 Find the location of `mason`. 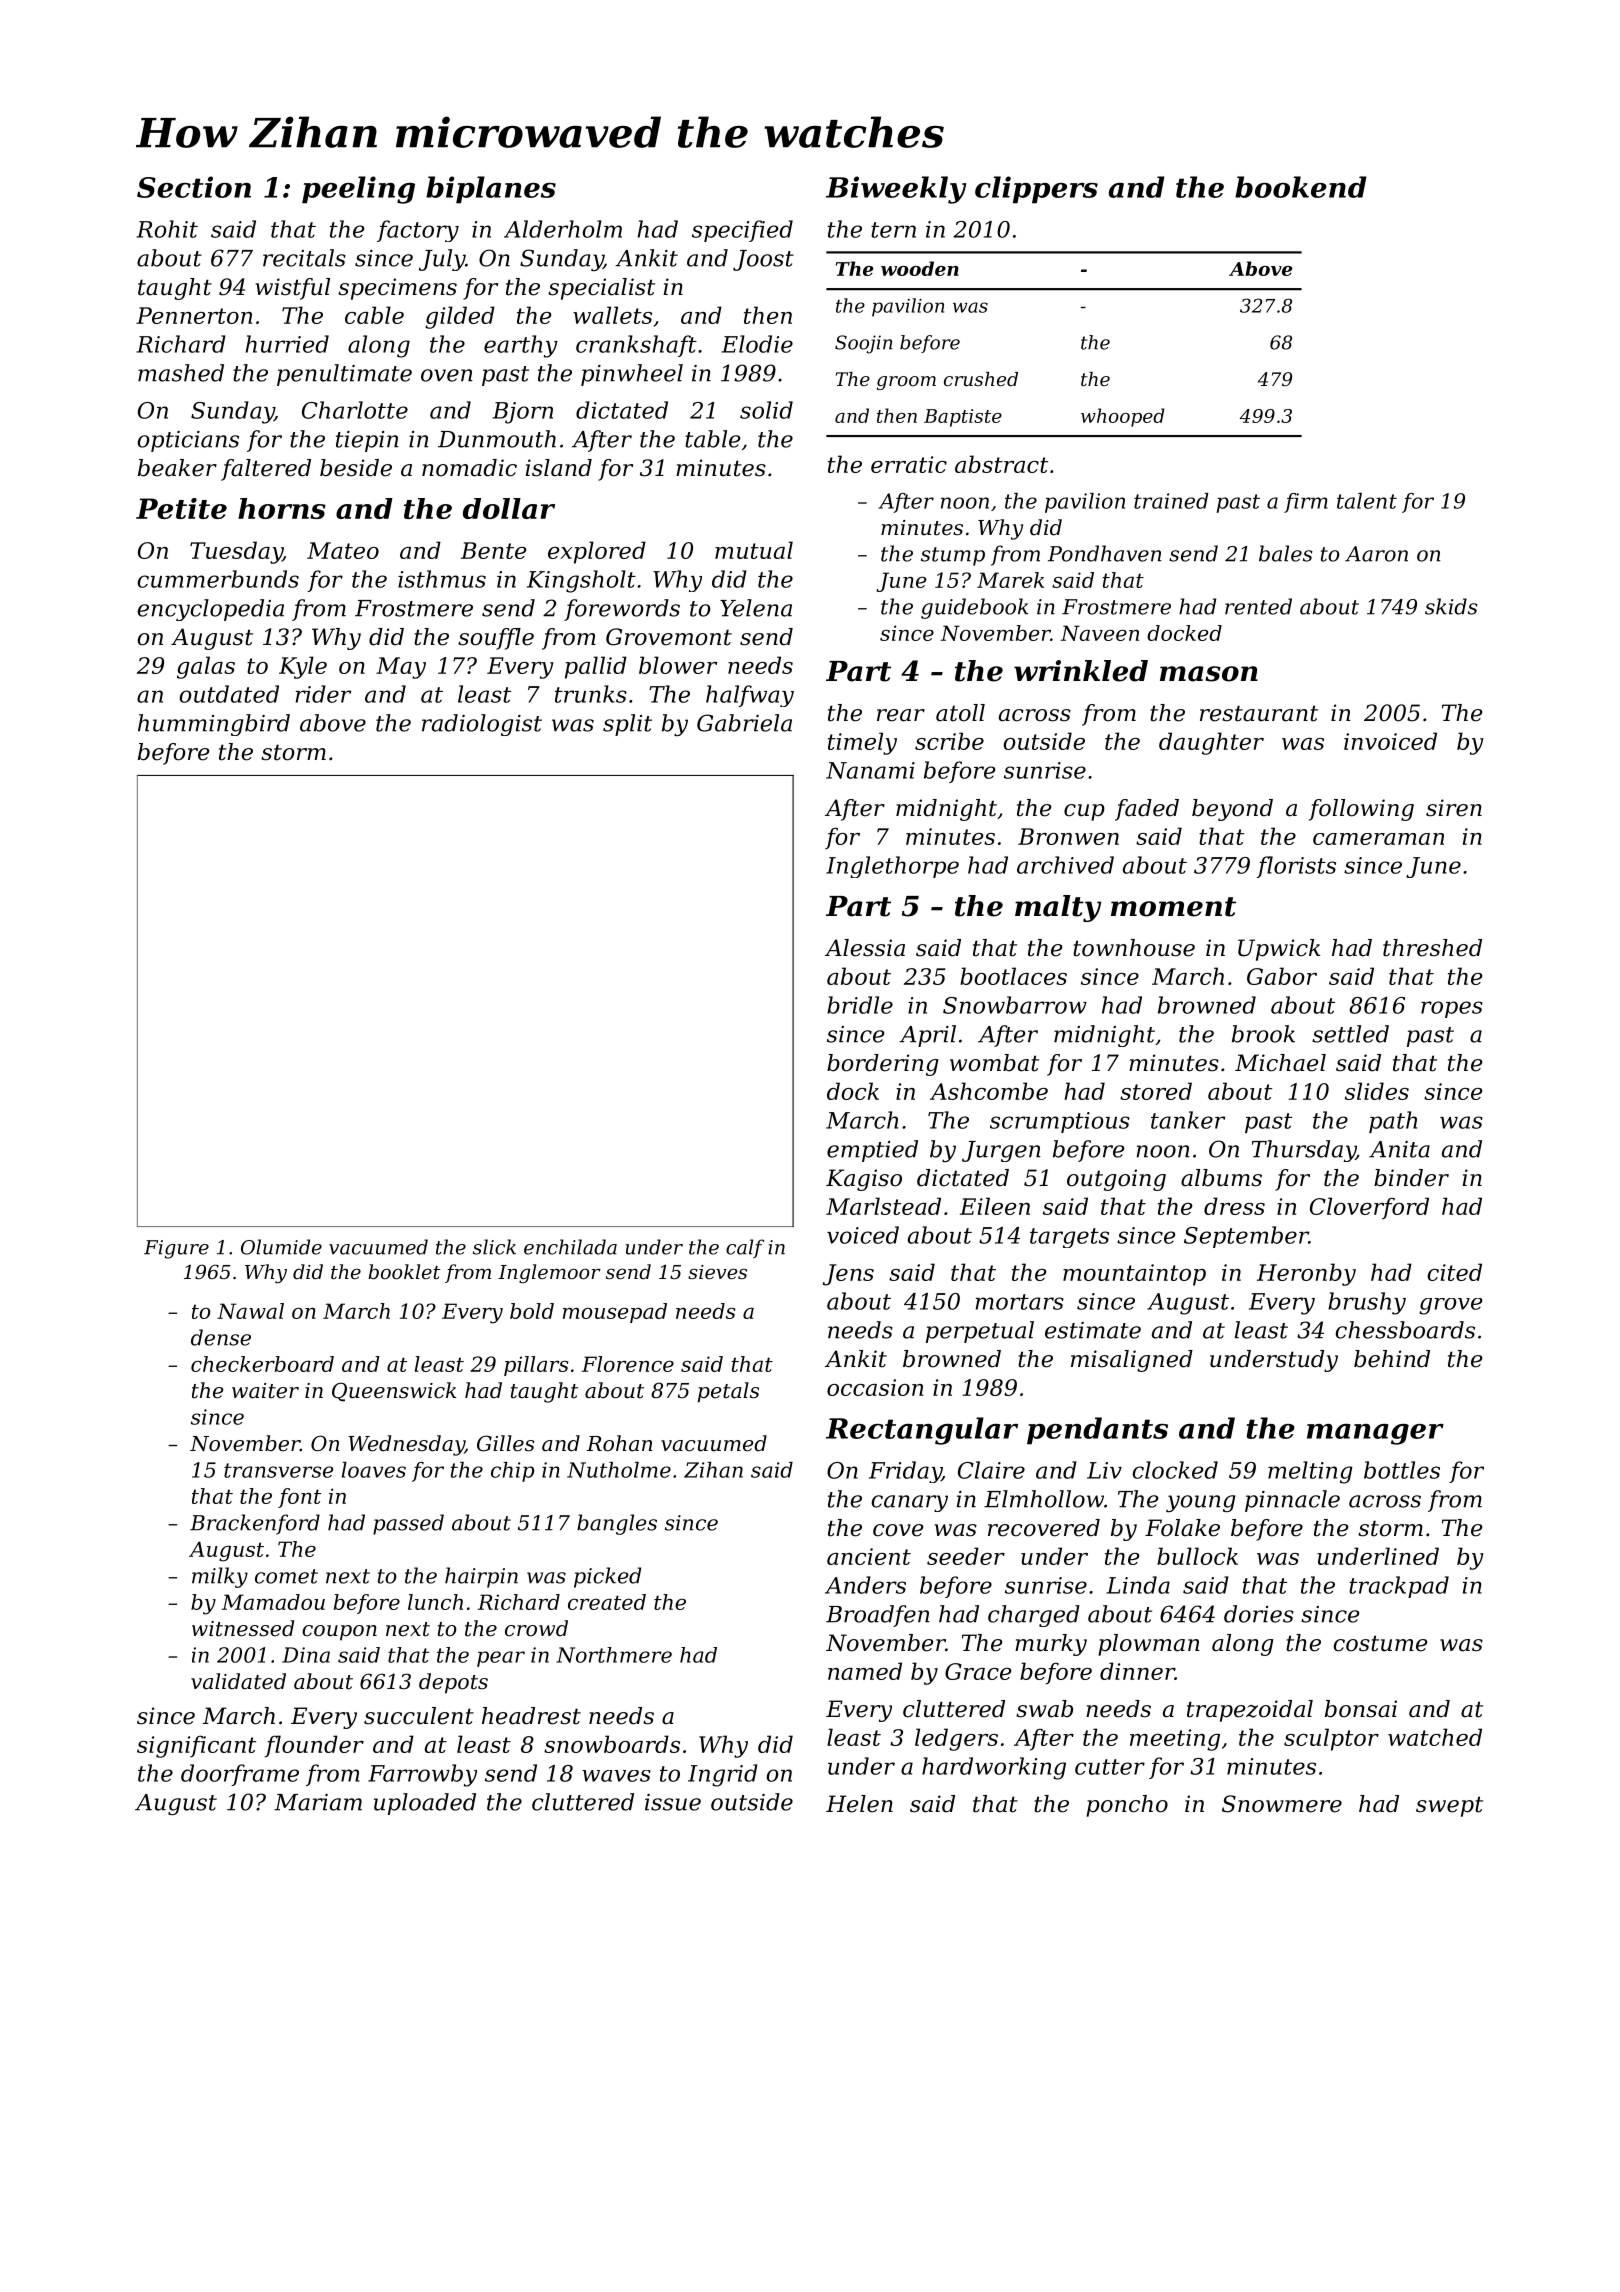

mason is located at coordinates (1209, 674).
